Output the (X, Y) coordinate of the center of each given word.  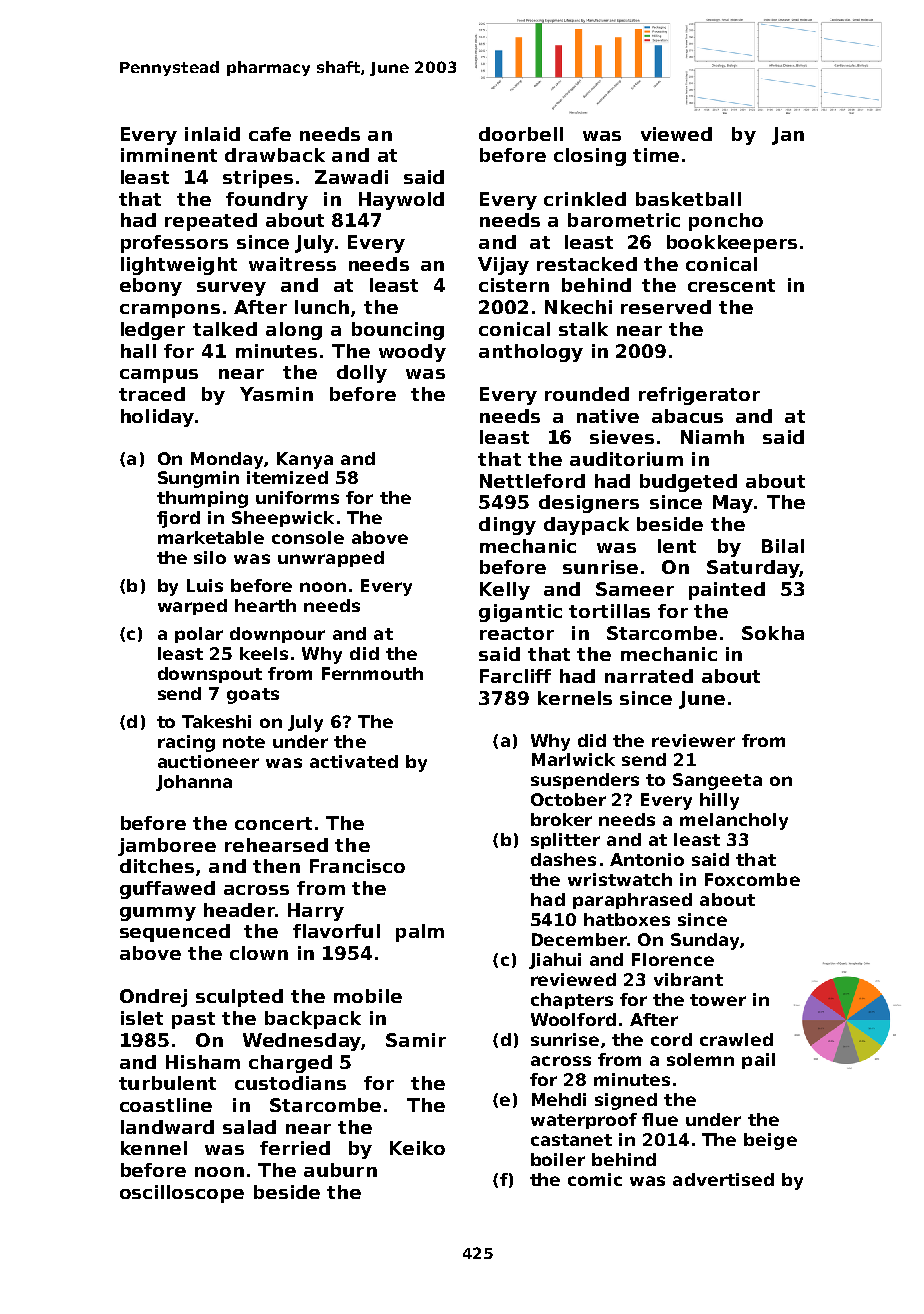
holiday (157, 418)
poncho (726, 222)
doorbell (521, 134)
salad (249, 1127)
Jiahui (555, 961)
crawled (736, 1039)
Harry (316, 912)
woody (412, 353)
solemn (700, 1059)
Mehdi (559, 1099)
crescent (731, 285)
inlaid (212, 134)
